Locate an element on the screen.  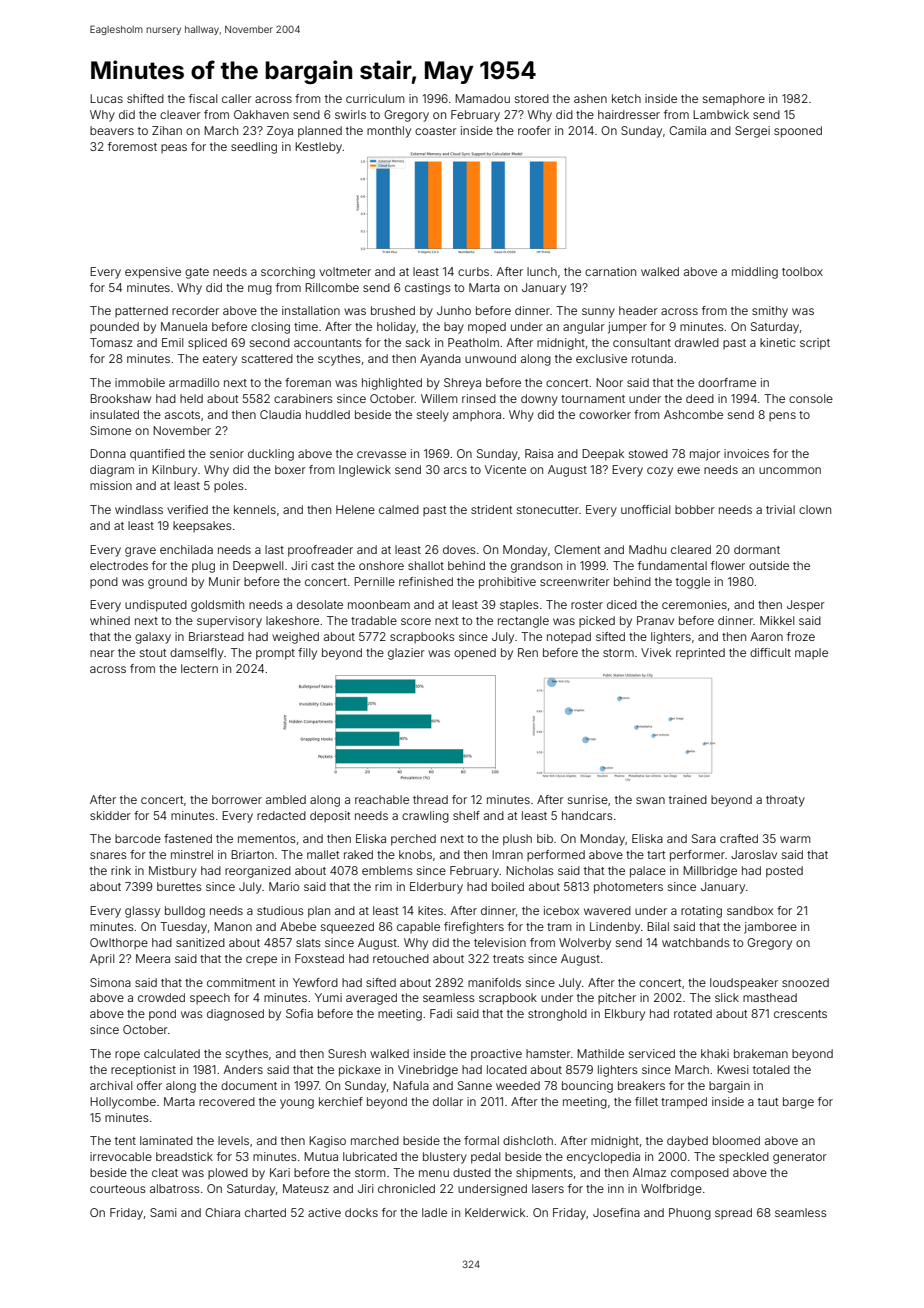
mission is located at coordinates (111, 485).
